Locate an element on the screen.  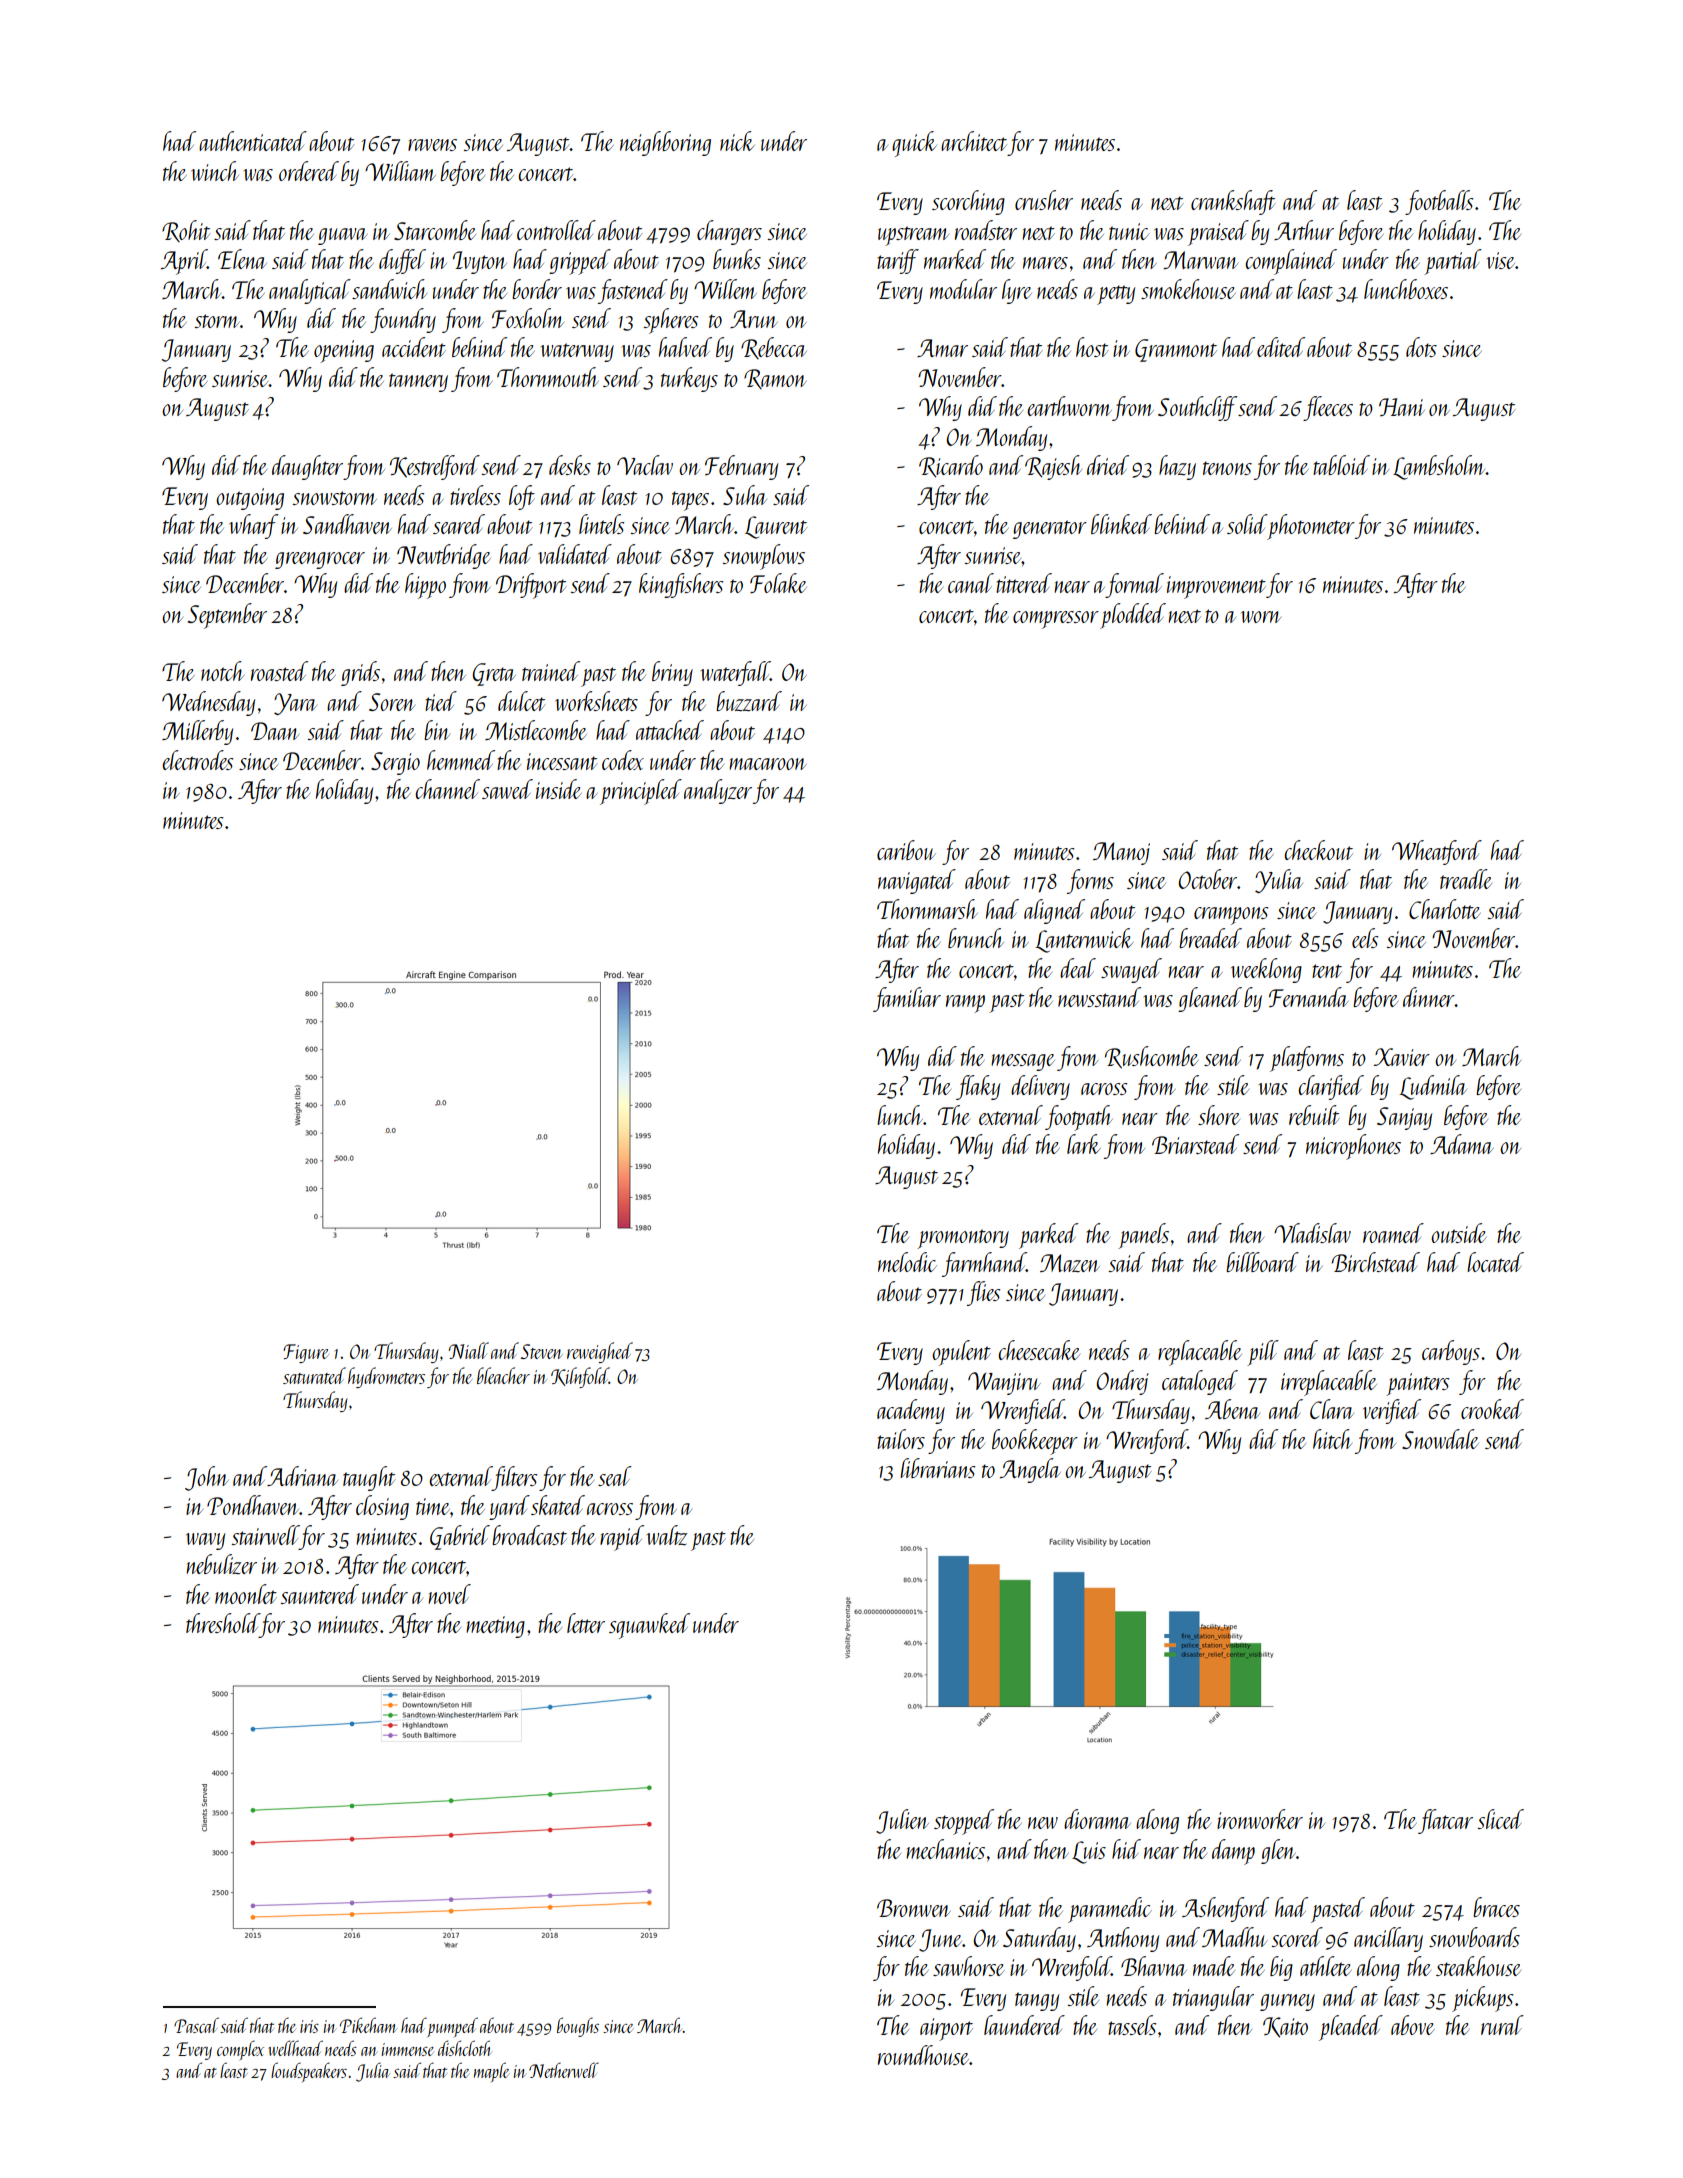
fleeces is located at coordinates (1328, 408).
